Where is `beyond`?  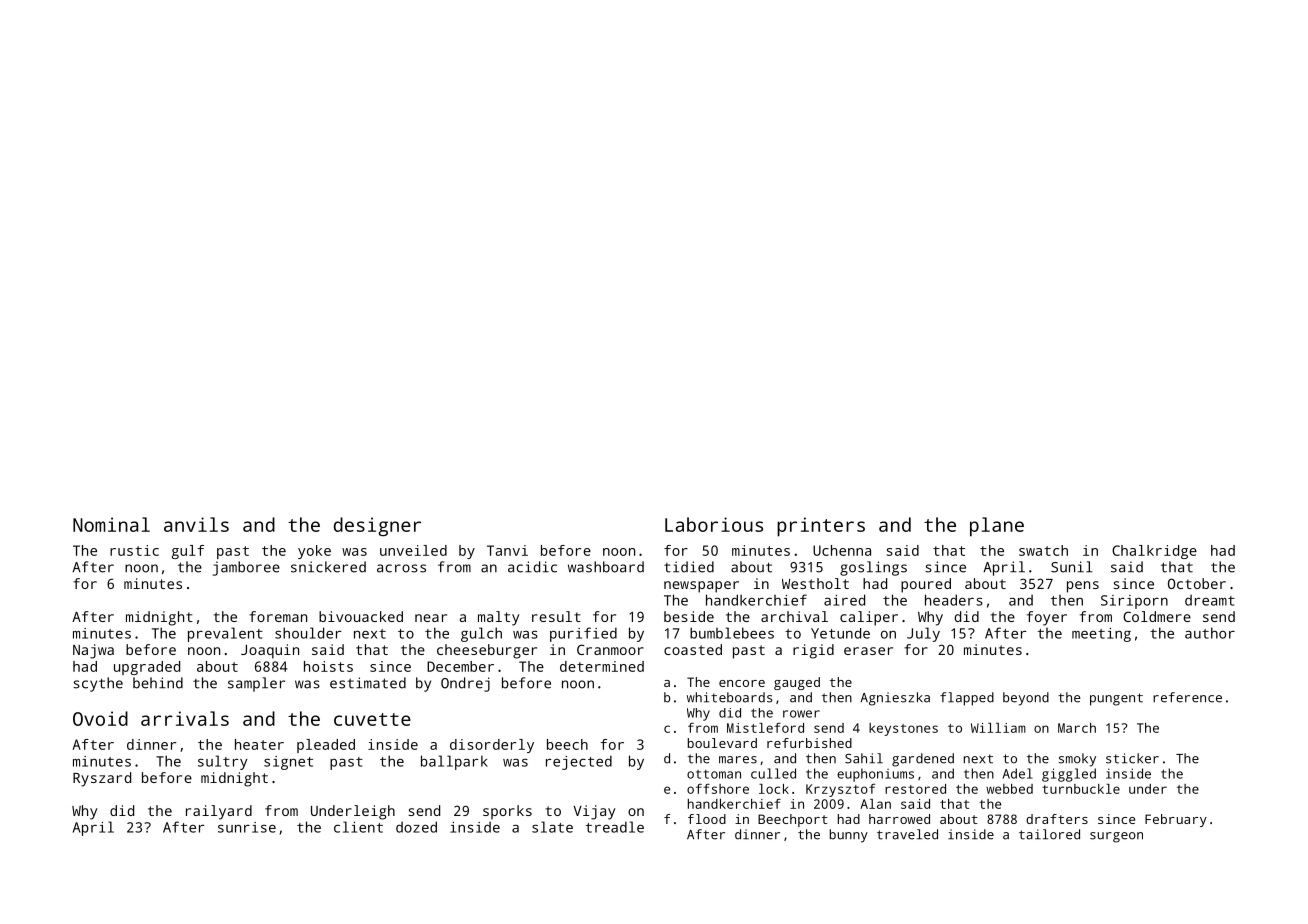 beyond is located at coordinates (1026, 699).
